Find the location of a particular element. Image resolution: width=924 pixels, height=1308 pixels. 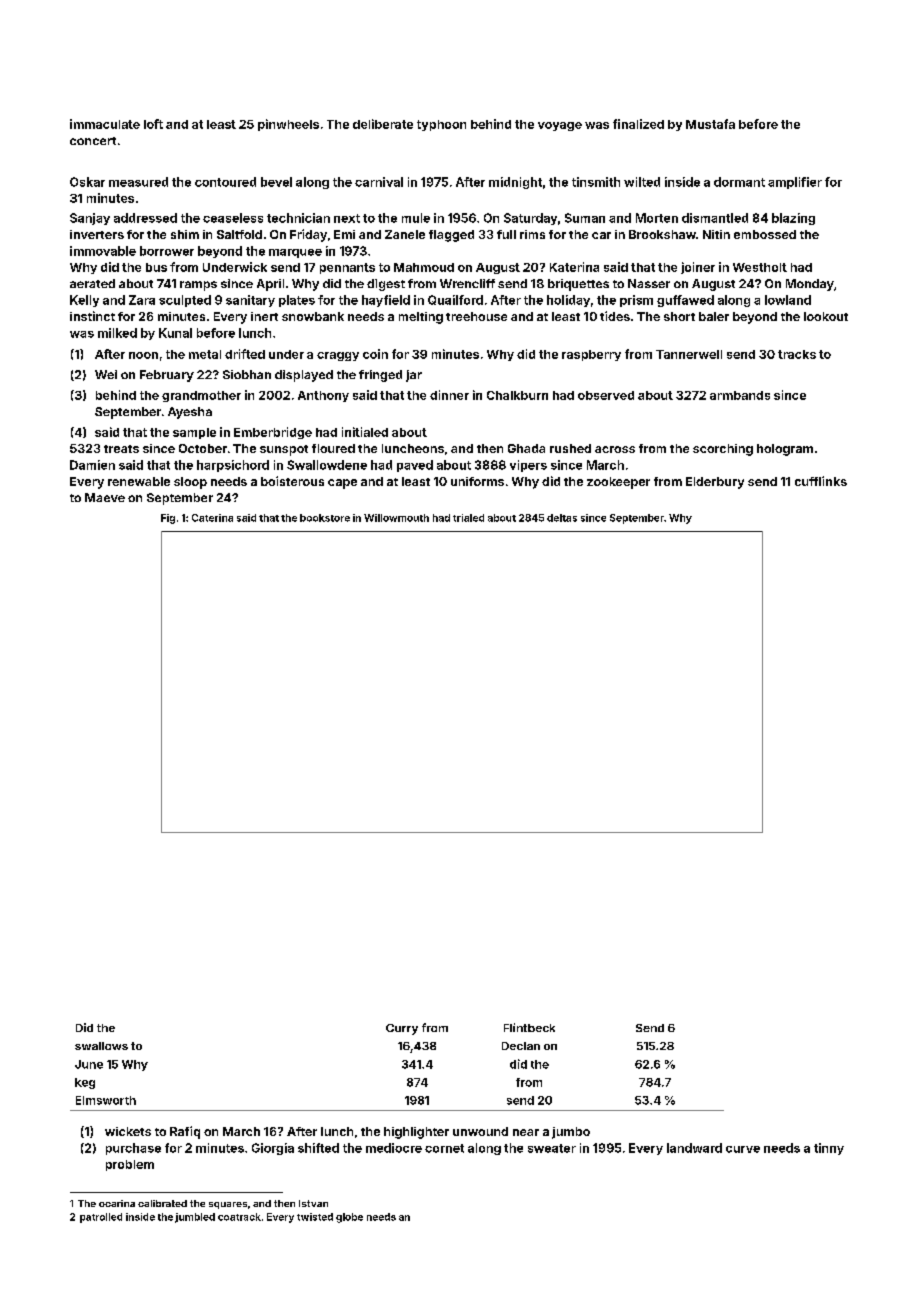

cufflinks is located at coordinates (821, 481).
